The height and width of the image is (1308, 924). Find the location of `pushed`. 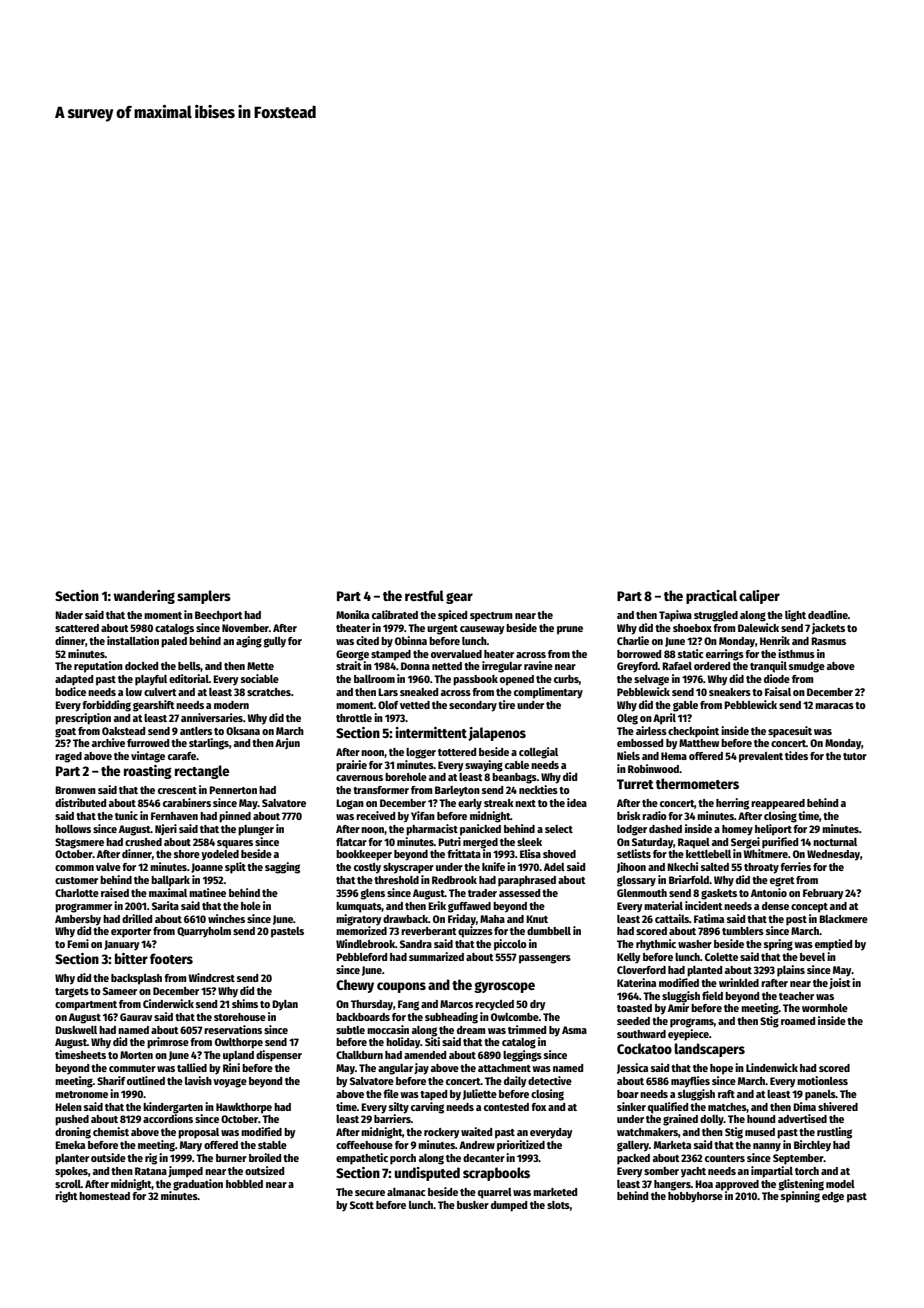

pushed is located at coordinates (72, 1120).
